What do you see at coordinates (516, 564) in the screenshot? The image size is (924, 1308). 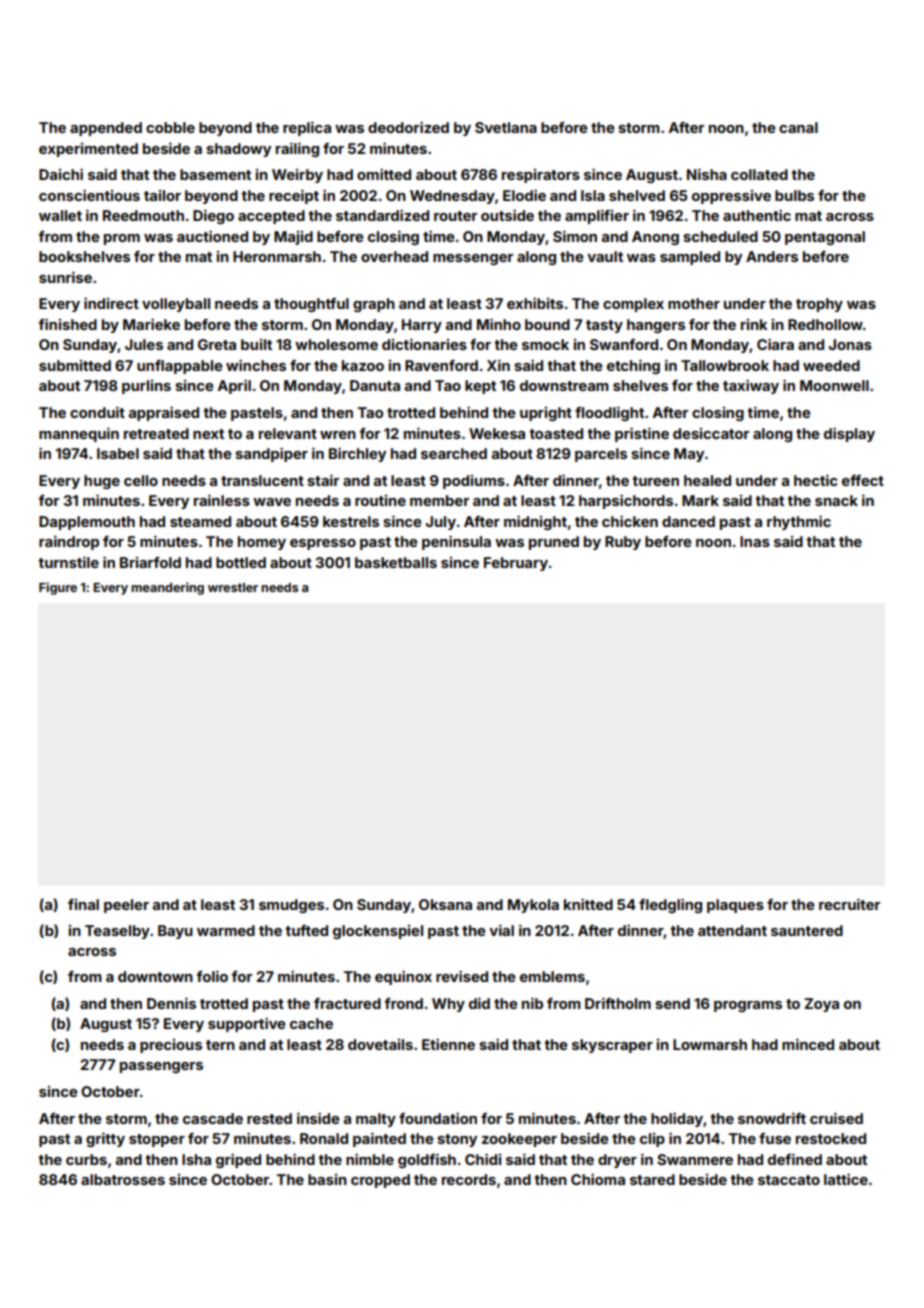 I see `February` at bounding box center [516, 564].
